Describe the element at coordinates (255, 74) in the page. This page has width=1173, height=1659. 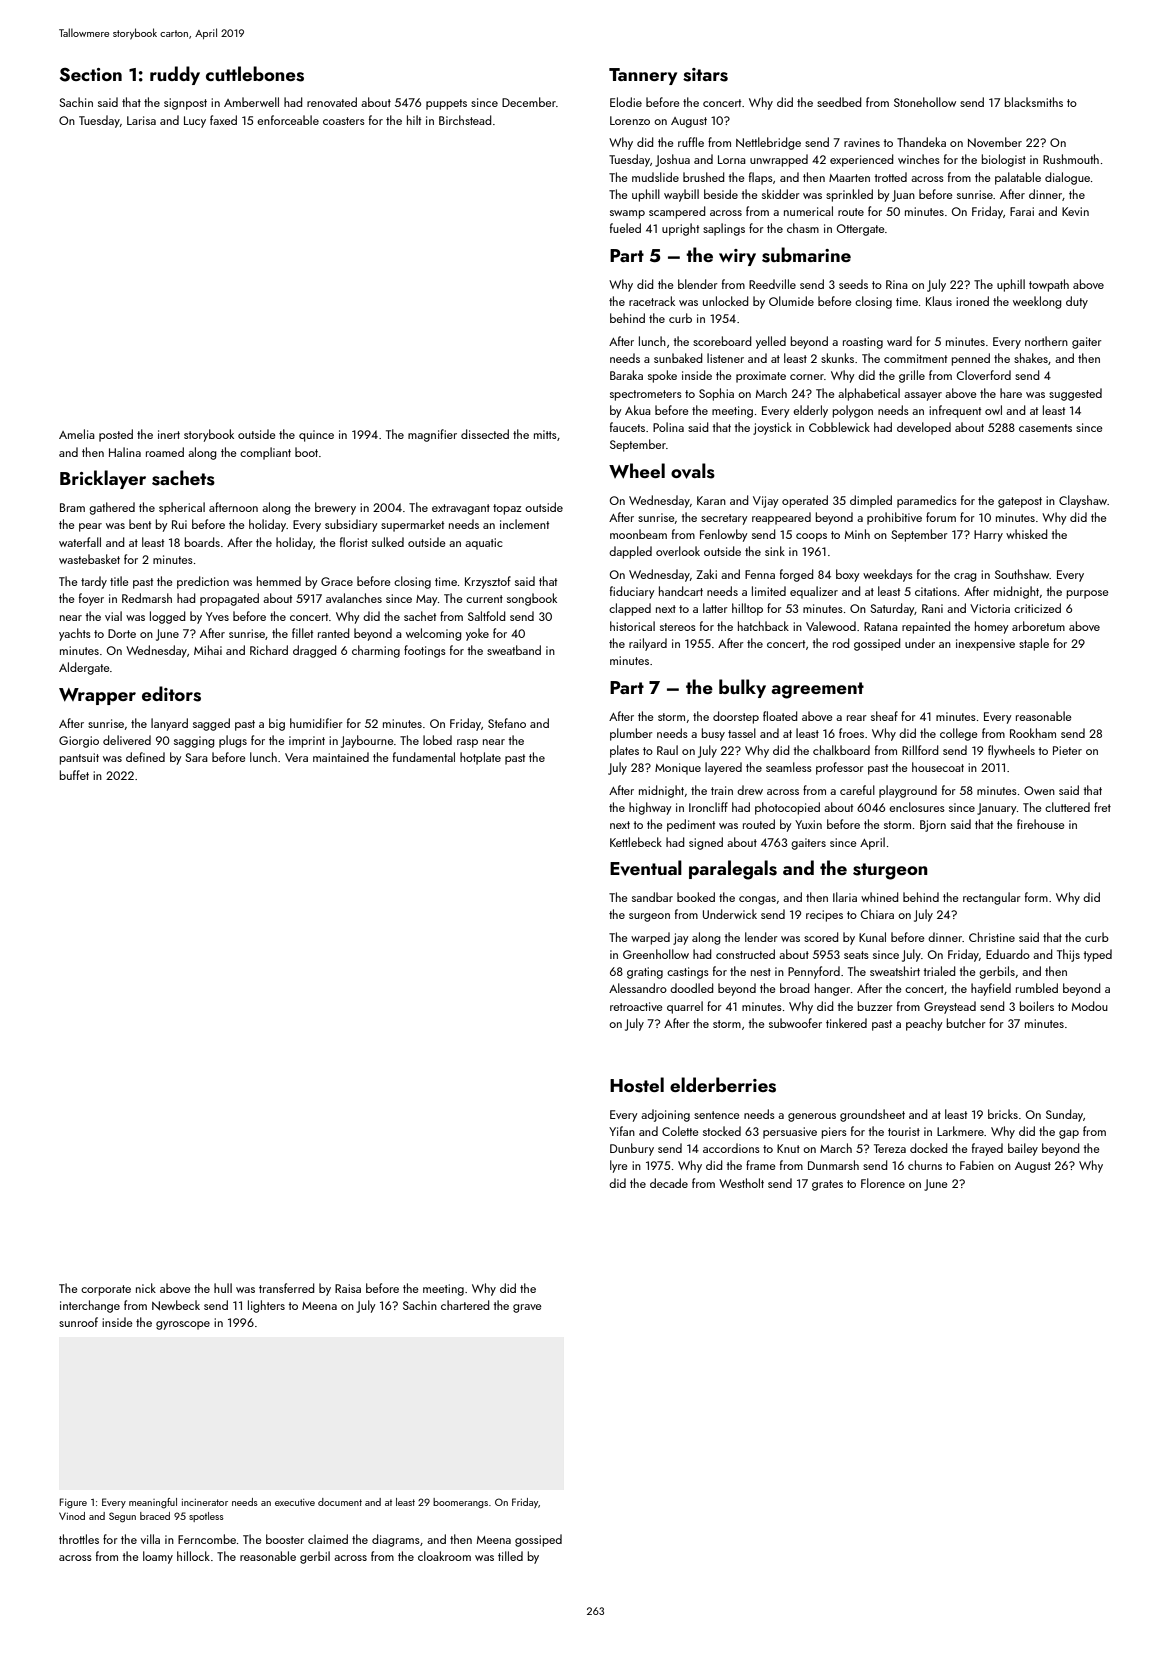
I see `cuttlebones` at that location.
